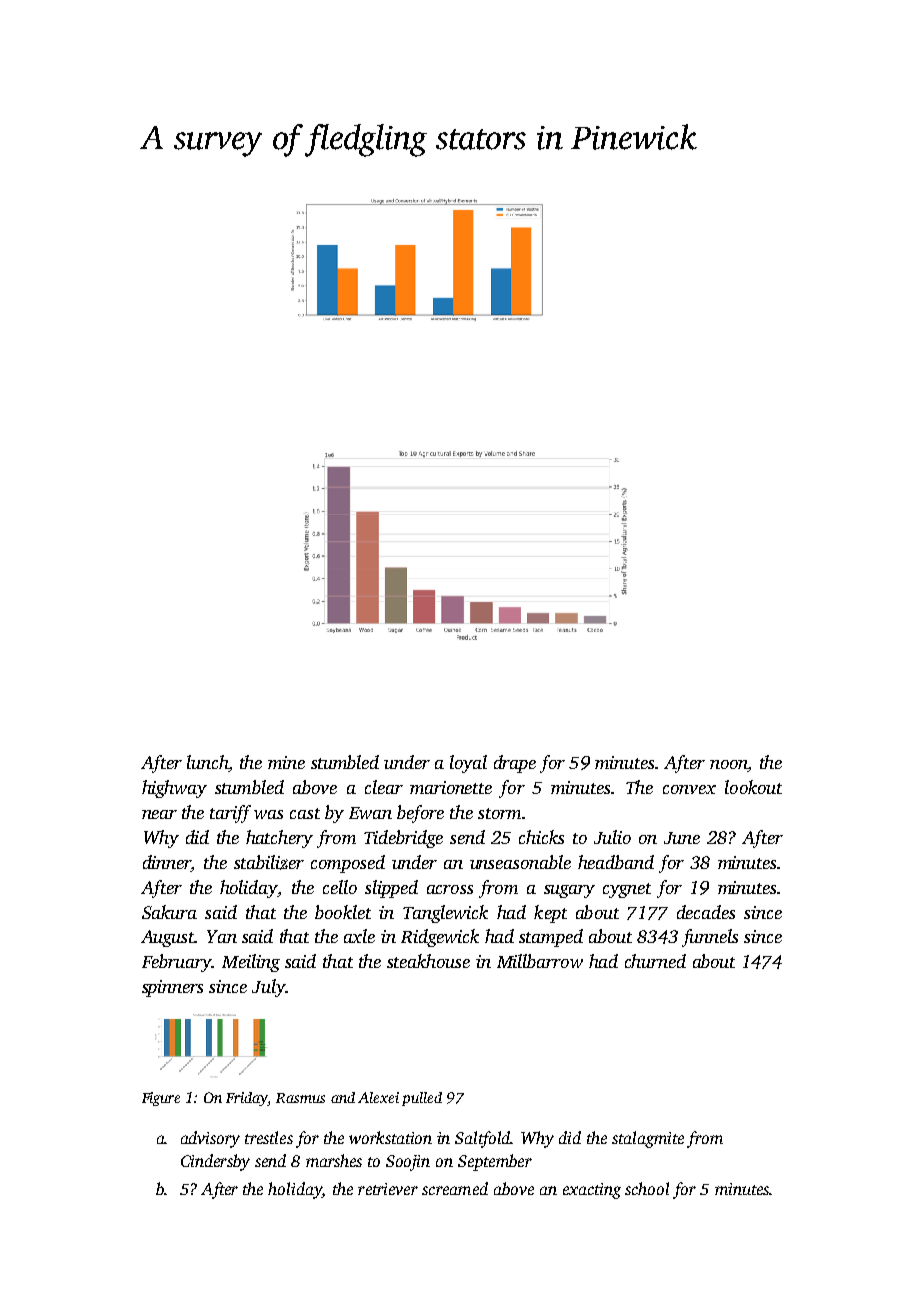  What do you see at coordinates (710, 938) in the image?
I see `funnels` at bounding box center [710, 938].
